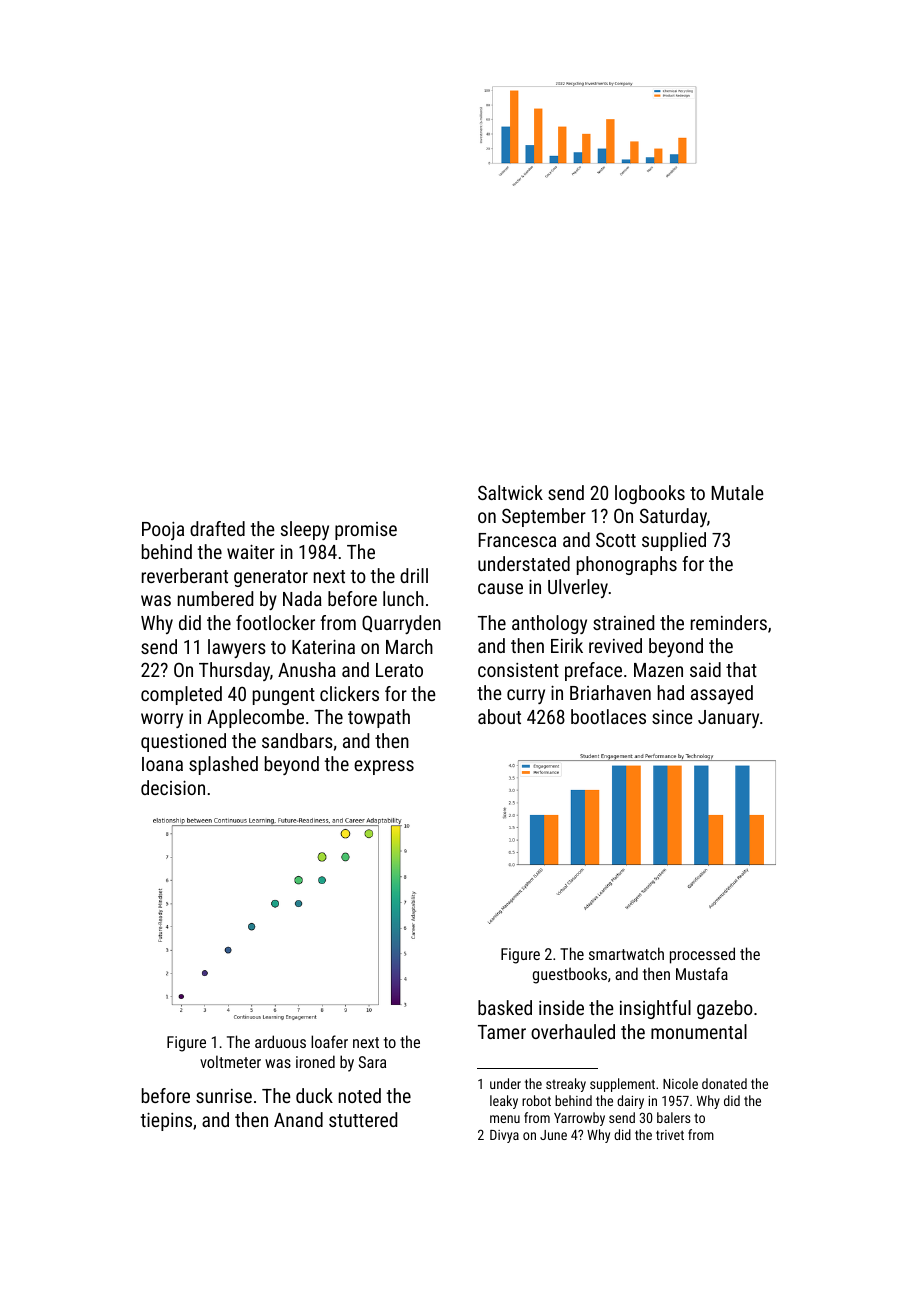 This screenshot has height=1311, width=924. Describe the element at coordinates (181, 695) in the screenshot. I see `completed` at that location.
